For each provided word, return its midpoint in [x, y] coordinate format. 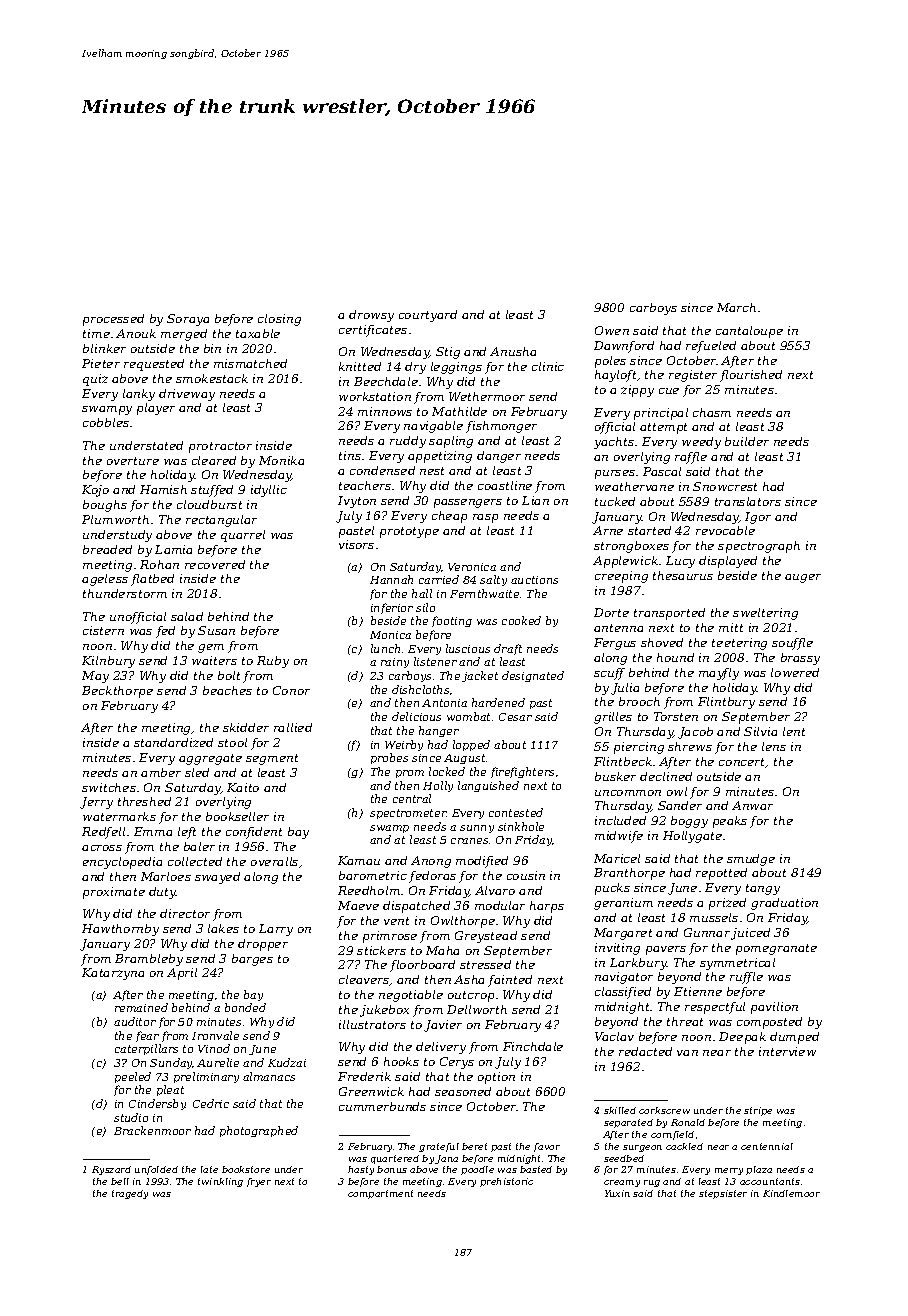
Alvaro [495, 890]
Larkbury [638, 964]
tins [350, 455]
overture [133, 461]
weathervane [634, 486]
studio [131, 1117]
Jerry [96, 803]
